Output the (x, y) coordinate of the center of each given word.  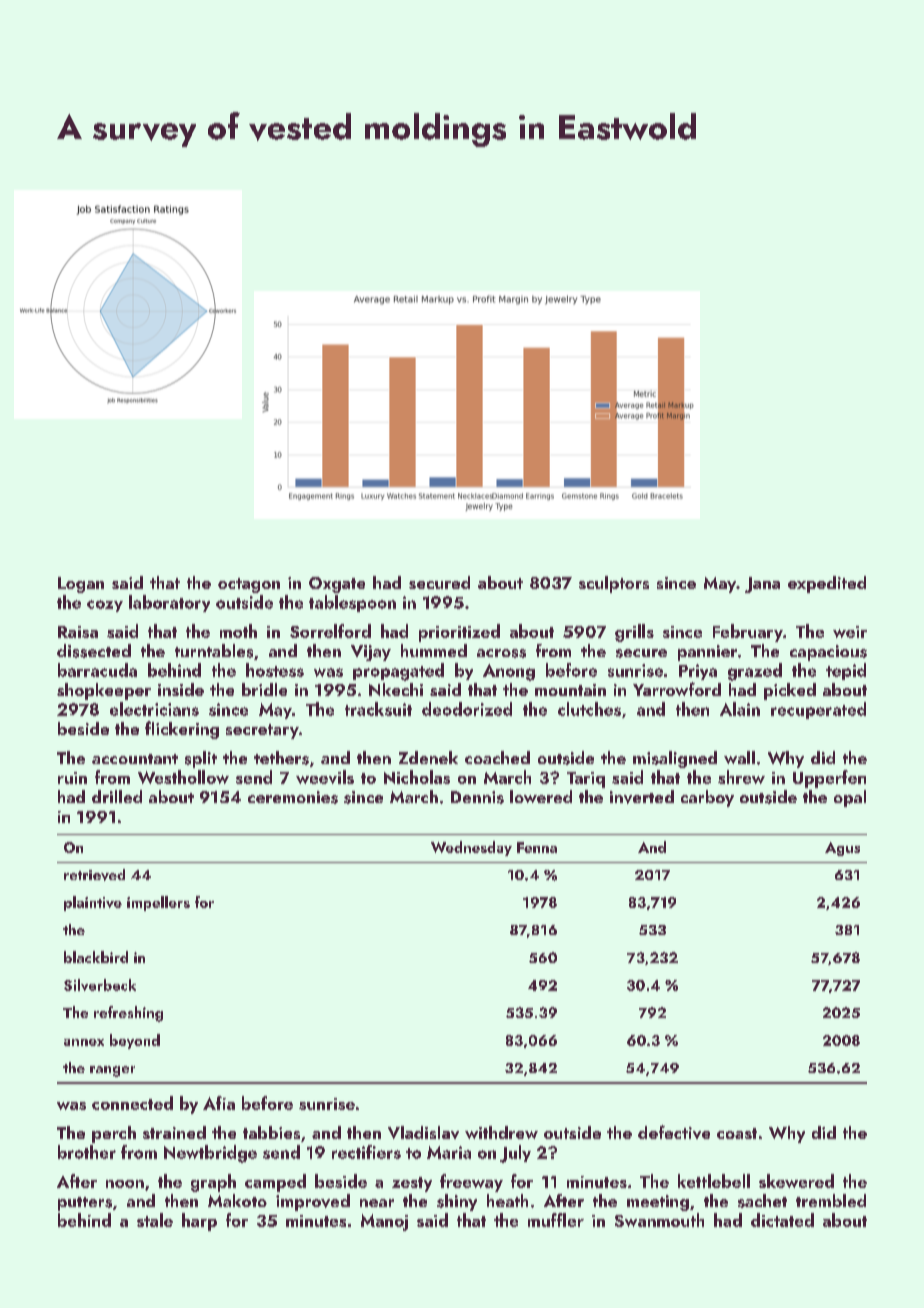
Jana (762, 585)
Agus (842, 849)
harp (199, 1222)
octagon (249, 585)
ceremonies (293, 797)
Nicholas (417, 777)
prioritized (459, 633)
